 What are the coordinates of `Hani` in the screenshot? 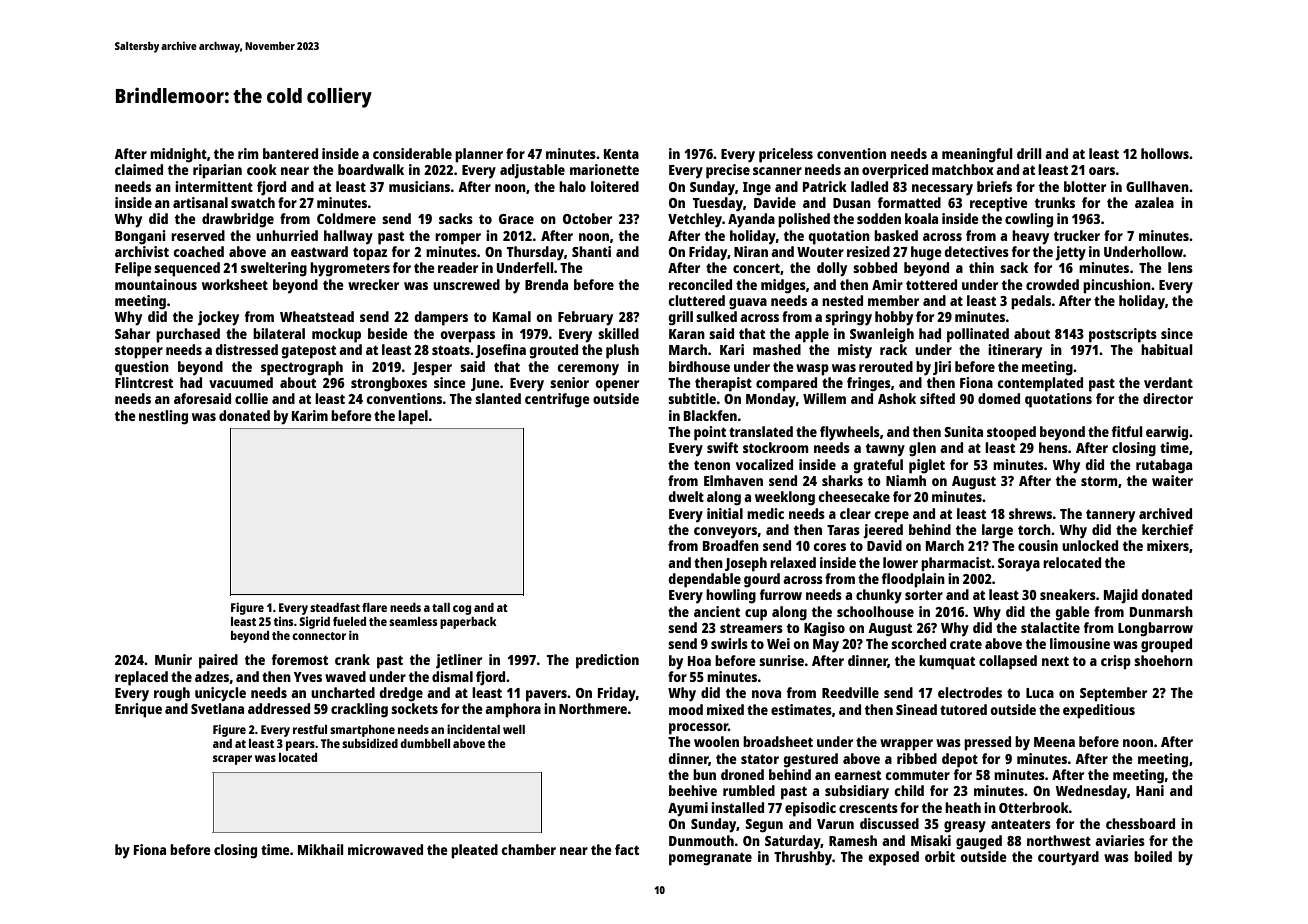 It's located at (1150, 790).
